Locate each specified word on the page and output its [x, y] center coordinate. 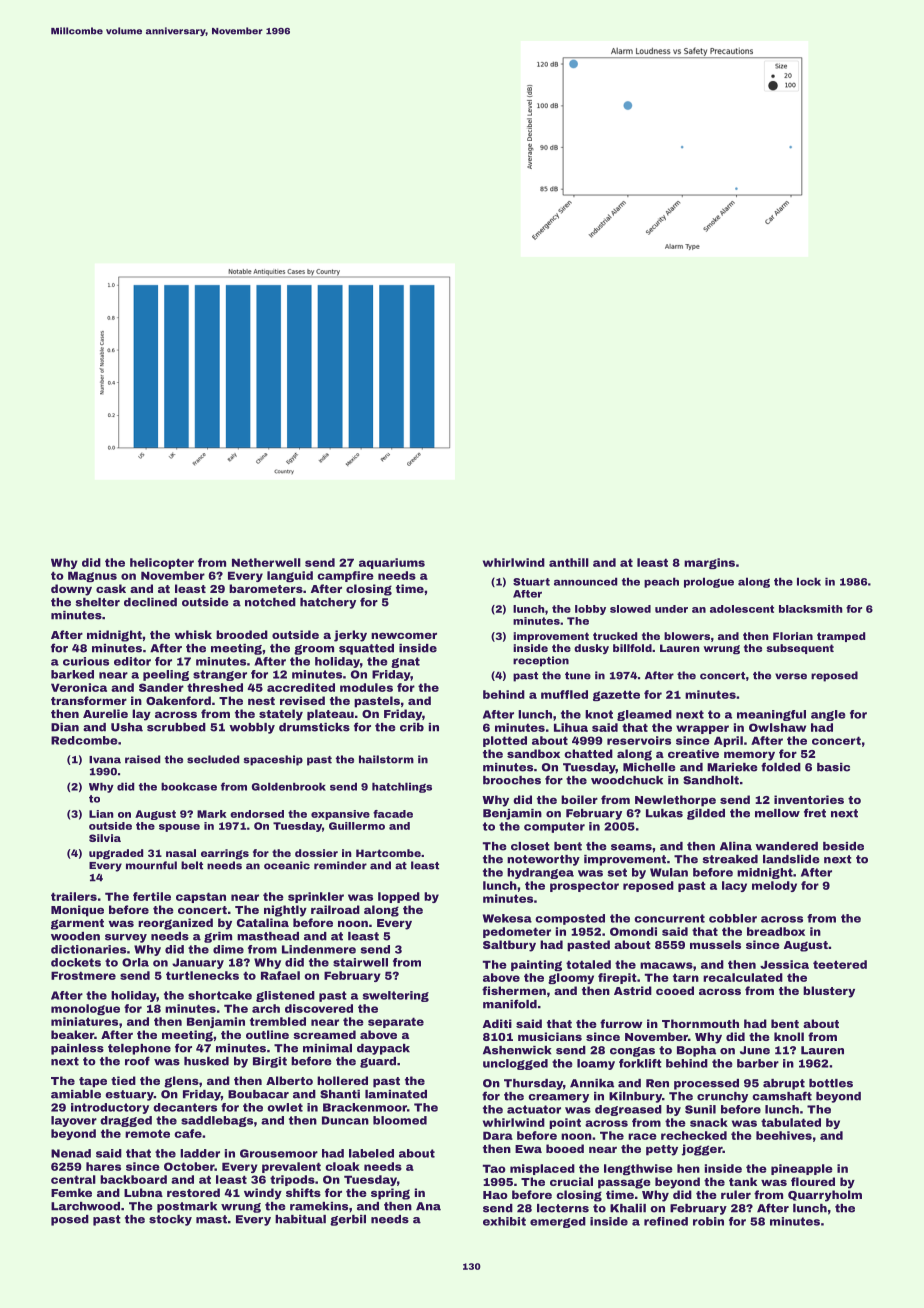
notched [270, 602]
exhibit [504, 1221]
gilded [706, 814]
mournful [151, 865]
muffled [564, 694]
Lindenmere [319, 949]
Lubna [143, 1192]
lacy [734, 886]
